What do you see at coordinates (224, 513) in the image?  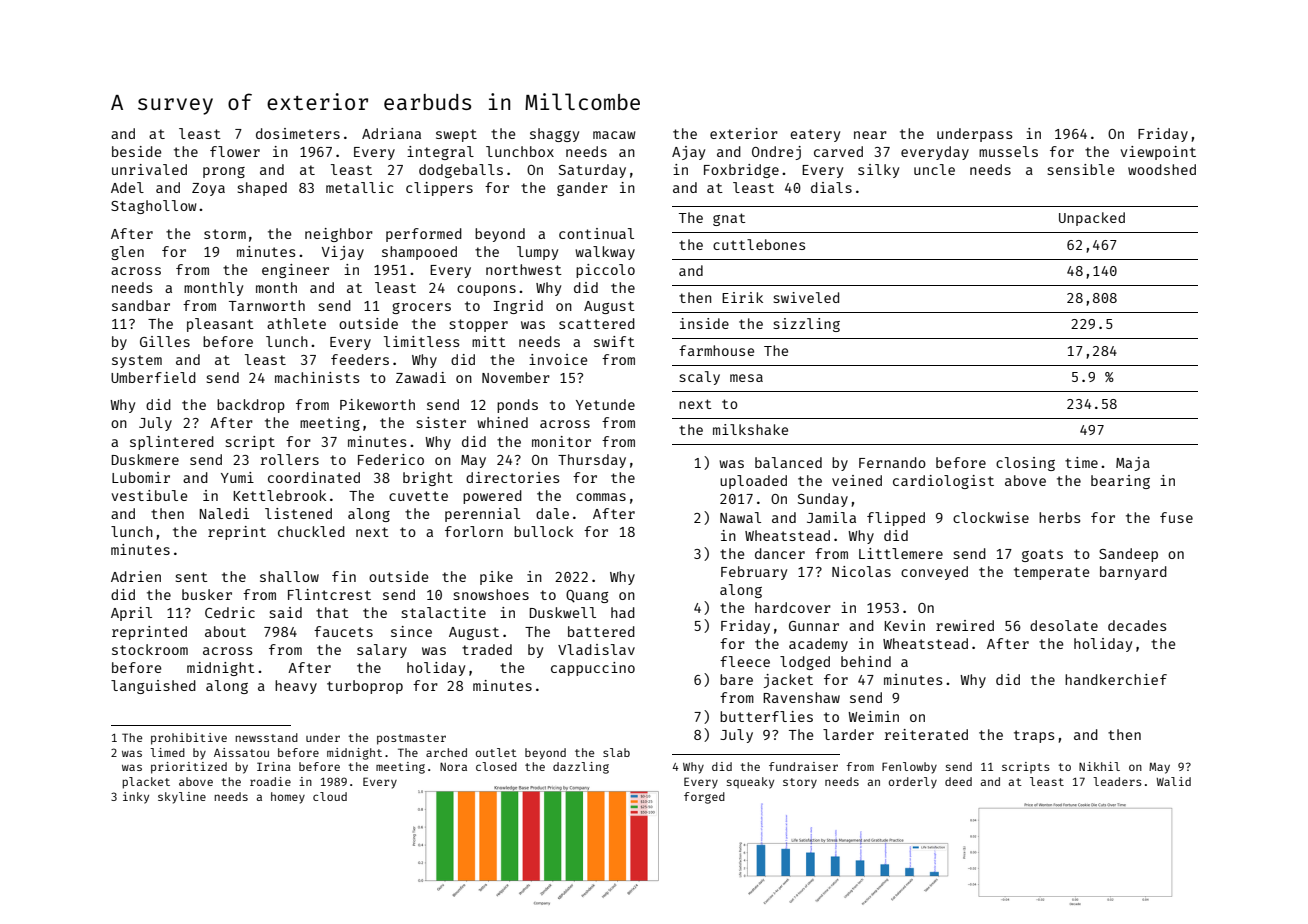 I see `Naledi` at bounding box center [224, 513].
